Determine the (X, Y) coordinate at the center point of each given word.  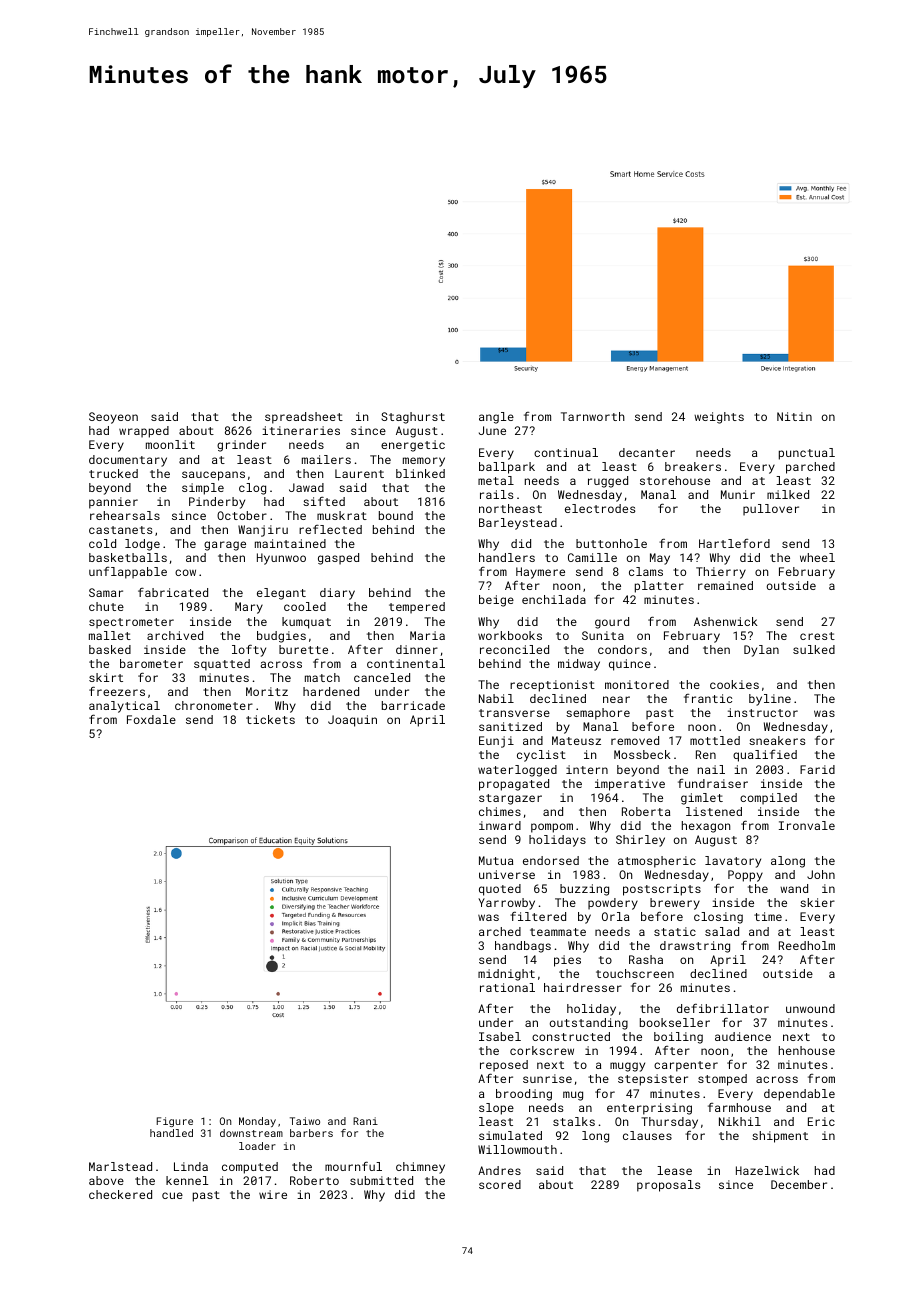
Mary (249, 608)
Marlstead (120, 1166)
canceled (382, 677)
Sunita (603, 635)
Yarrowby (506, 904)
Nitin (794, 416)
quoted (500, 890)
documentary (128, 461)
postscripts (662, 890)
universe (507, 874)
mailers (326, 459)
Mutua (496, 860)
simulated (510, 1135)
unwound (810, 1008)
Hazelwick (767, 1170)
